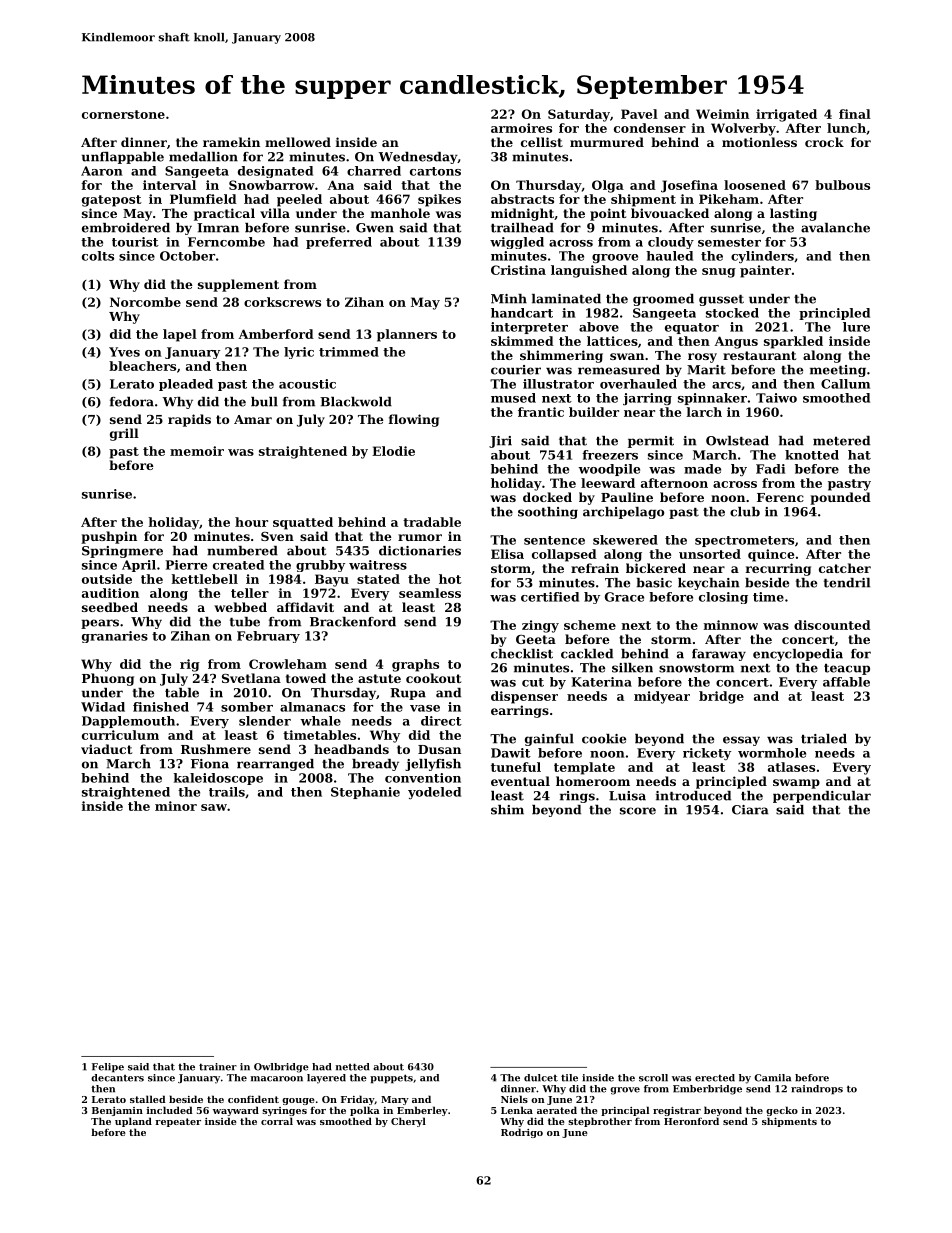  Describe the element at coordinates (522, 1133) in the screenshot. I see `Rodrigo` at that location.
